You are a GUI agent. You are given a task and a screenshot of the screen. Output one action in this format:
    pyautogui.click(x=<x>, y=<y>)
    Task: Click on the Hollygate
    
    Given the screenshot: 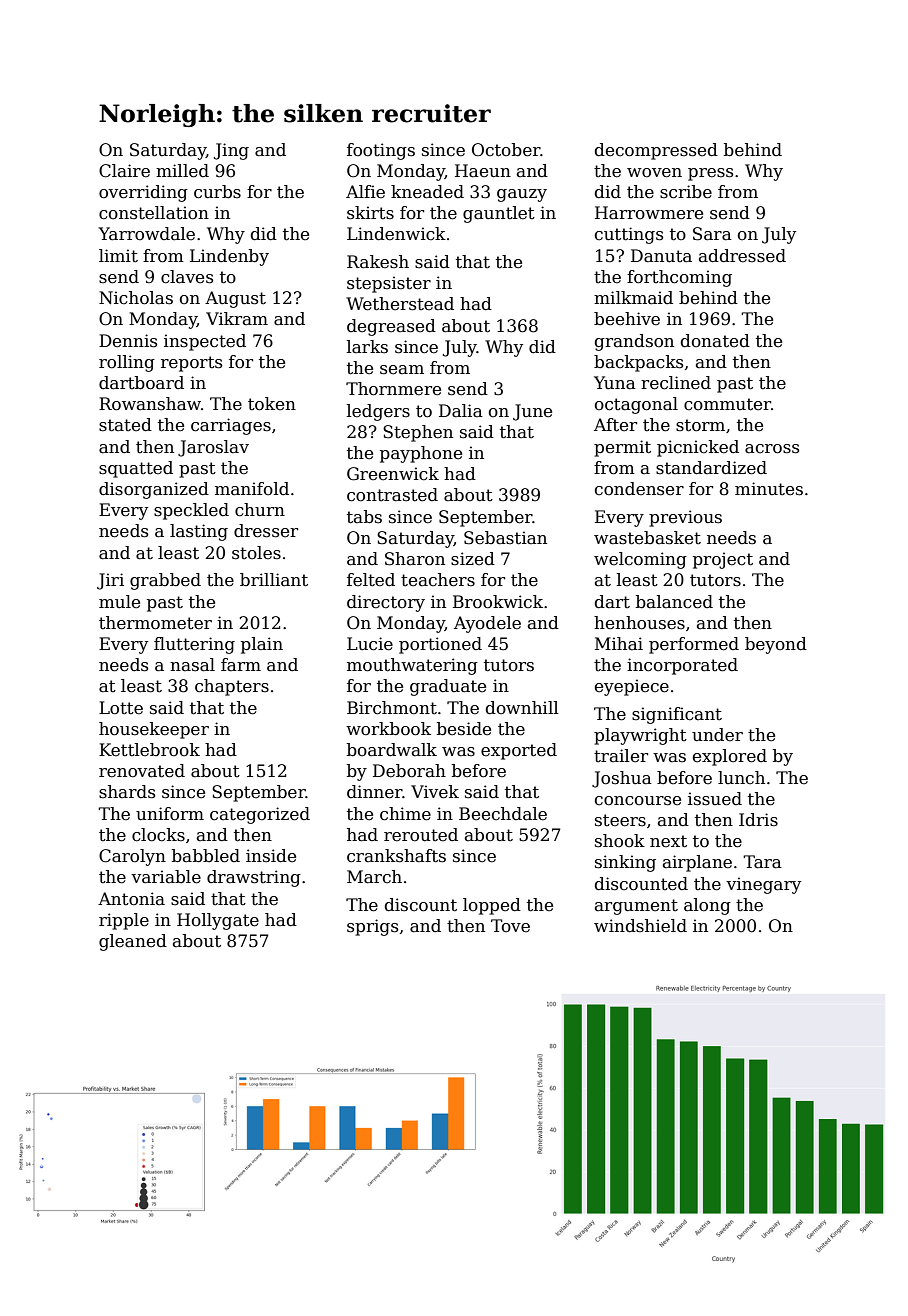 What is the action you would take?
    pyautogui.click(x=218, y=921)
